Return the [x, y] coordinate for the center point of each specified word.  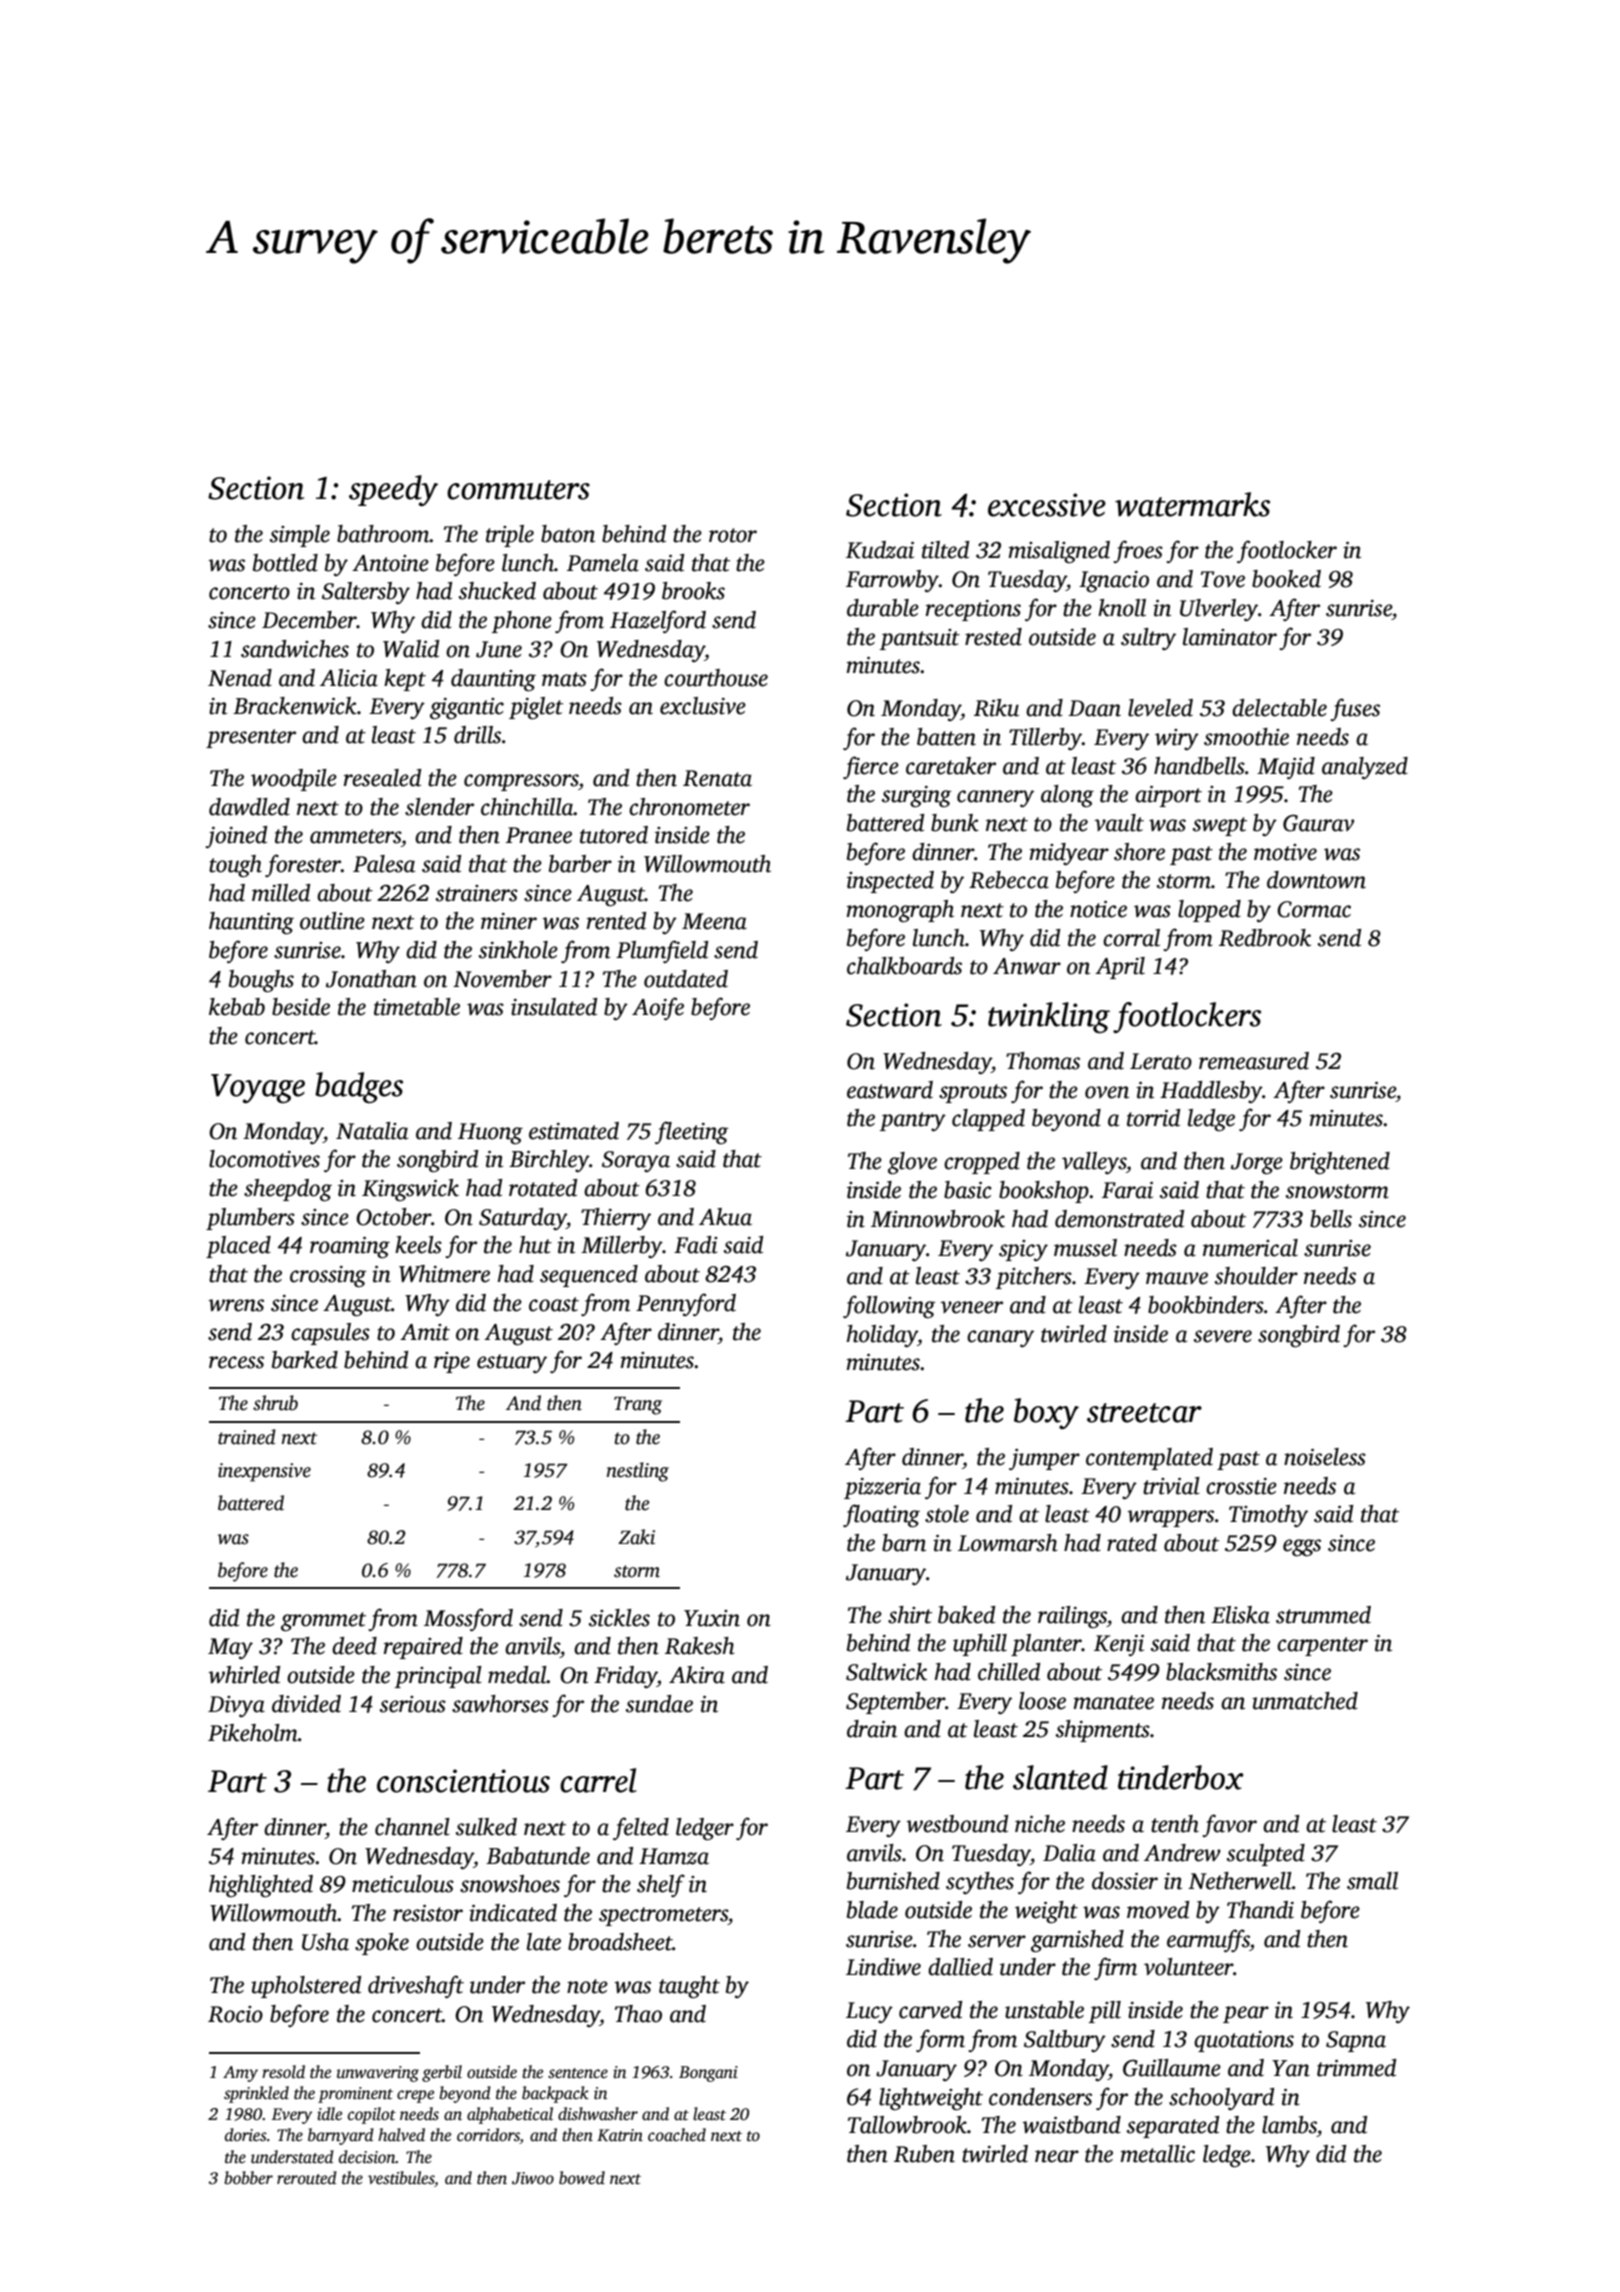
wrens [236, 1305]
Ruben [924, 2154]
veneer [971, 1307]
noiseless [1325, 1457]
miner [509, 921]
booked [1286, 579]
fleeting [692, 1133]
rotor [733, 535]
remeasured [1254, 1061]
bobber [248, 2178]
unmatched [1305, 1701]
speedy [393, 490]
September [895, 1703]
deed [354, 1646]
